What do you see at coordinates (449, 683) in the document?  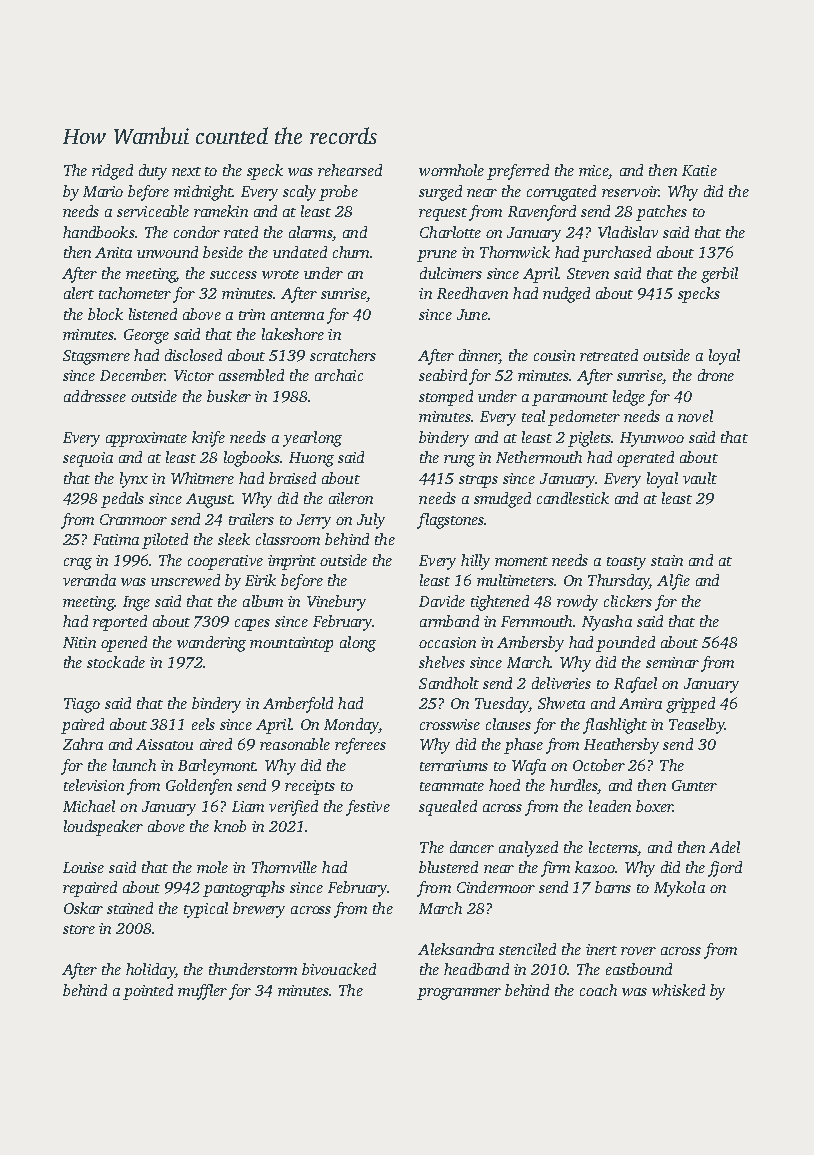 I see `Sandholt` at bounding box center [449, 683].
